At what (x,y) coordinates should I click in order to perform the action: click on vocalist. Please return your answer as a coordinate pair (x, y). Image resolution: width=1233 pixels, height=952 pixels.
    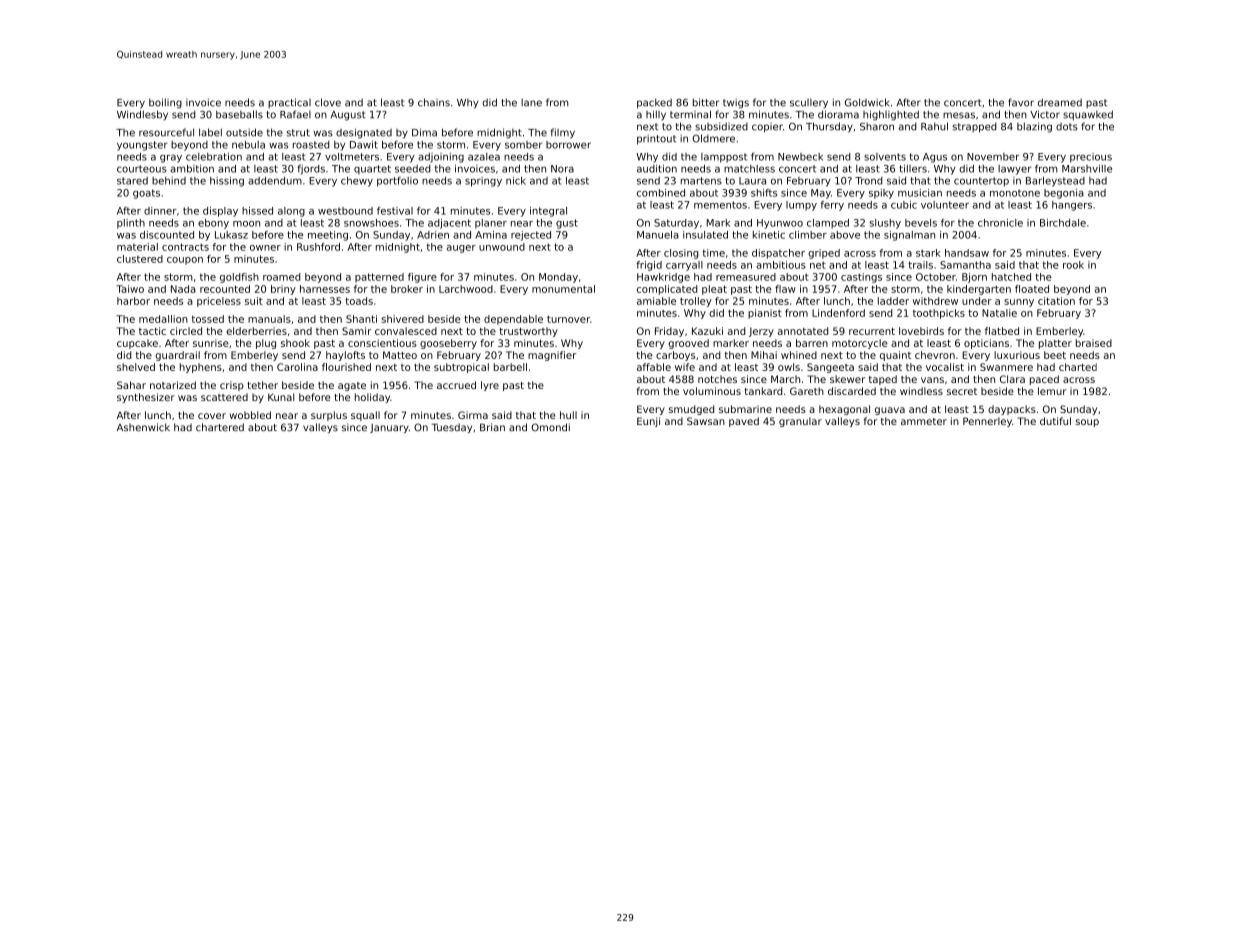
    Looking at the image, I should click on (945, 367).
